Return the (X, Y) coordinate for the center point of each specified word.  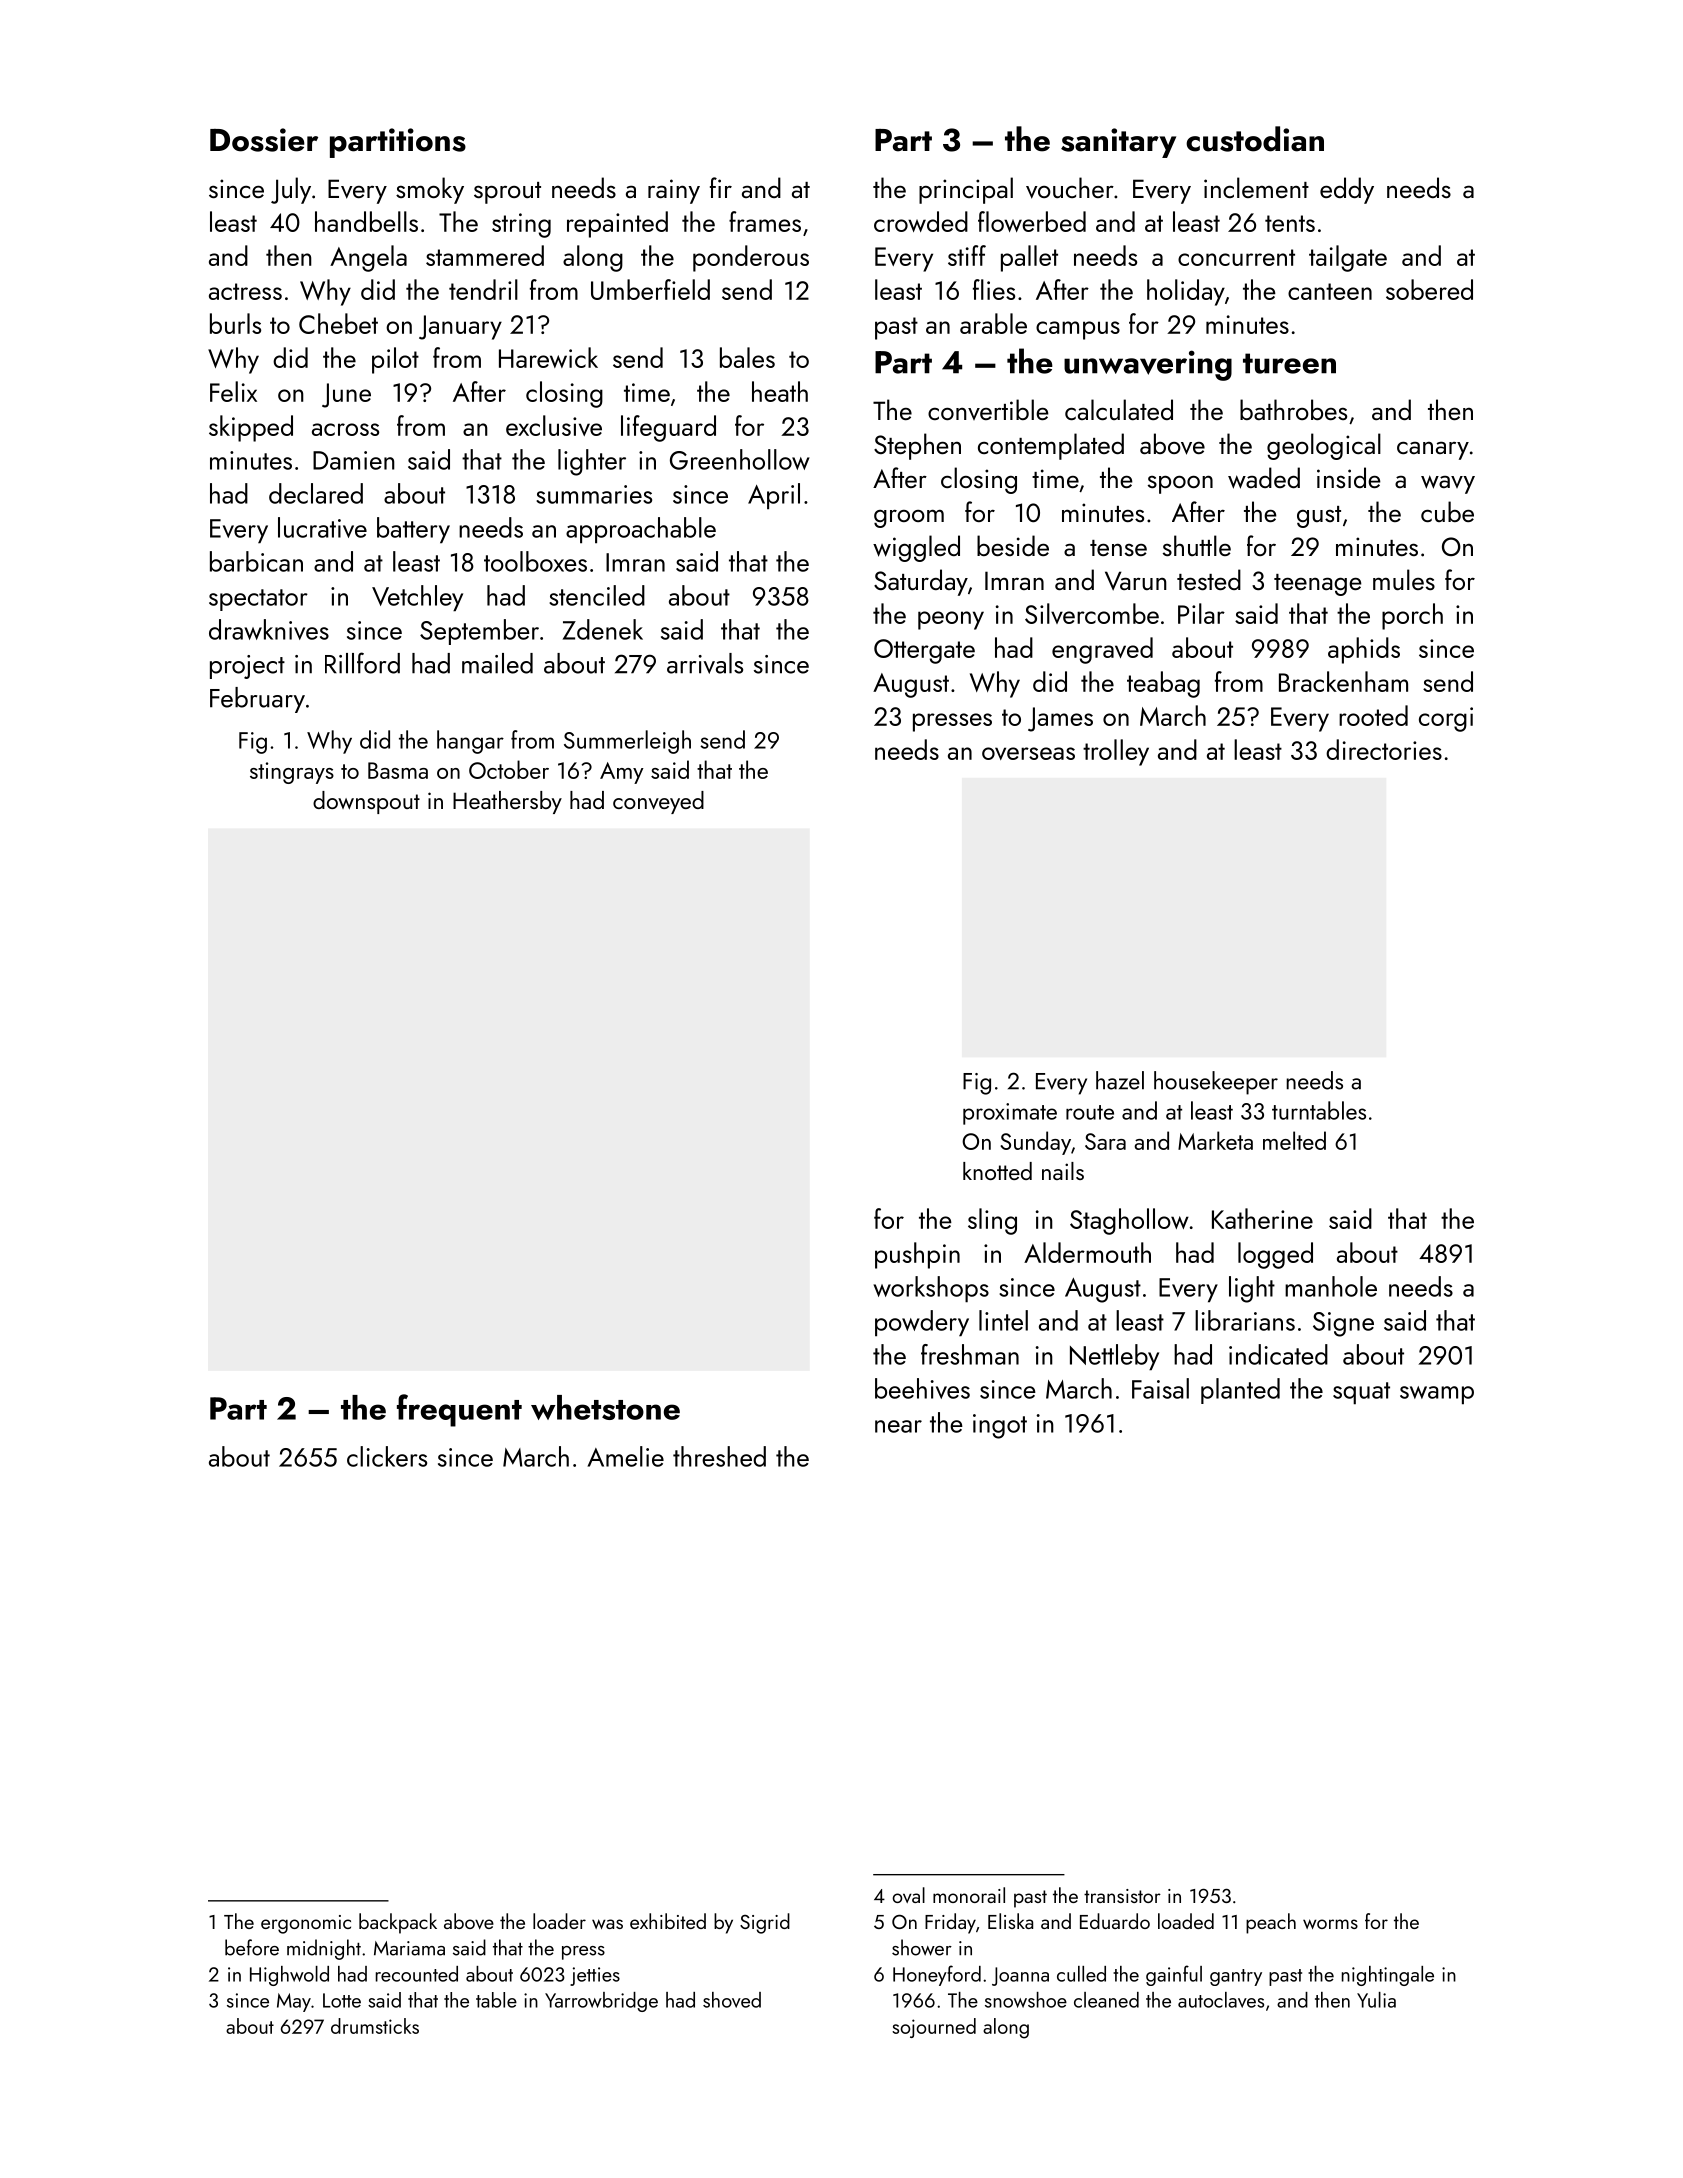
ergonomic (306, 1924)
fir (721, 187)
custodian (1255, 139)
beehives (922, 1388)
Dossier (264, 140)
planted (1240, 1391)
